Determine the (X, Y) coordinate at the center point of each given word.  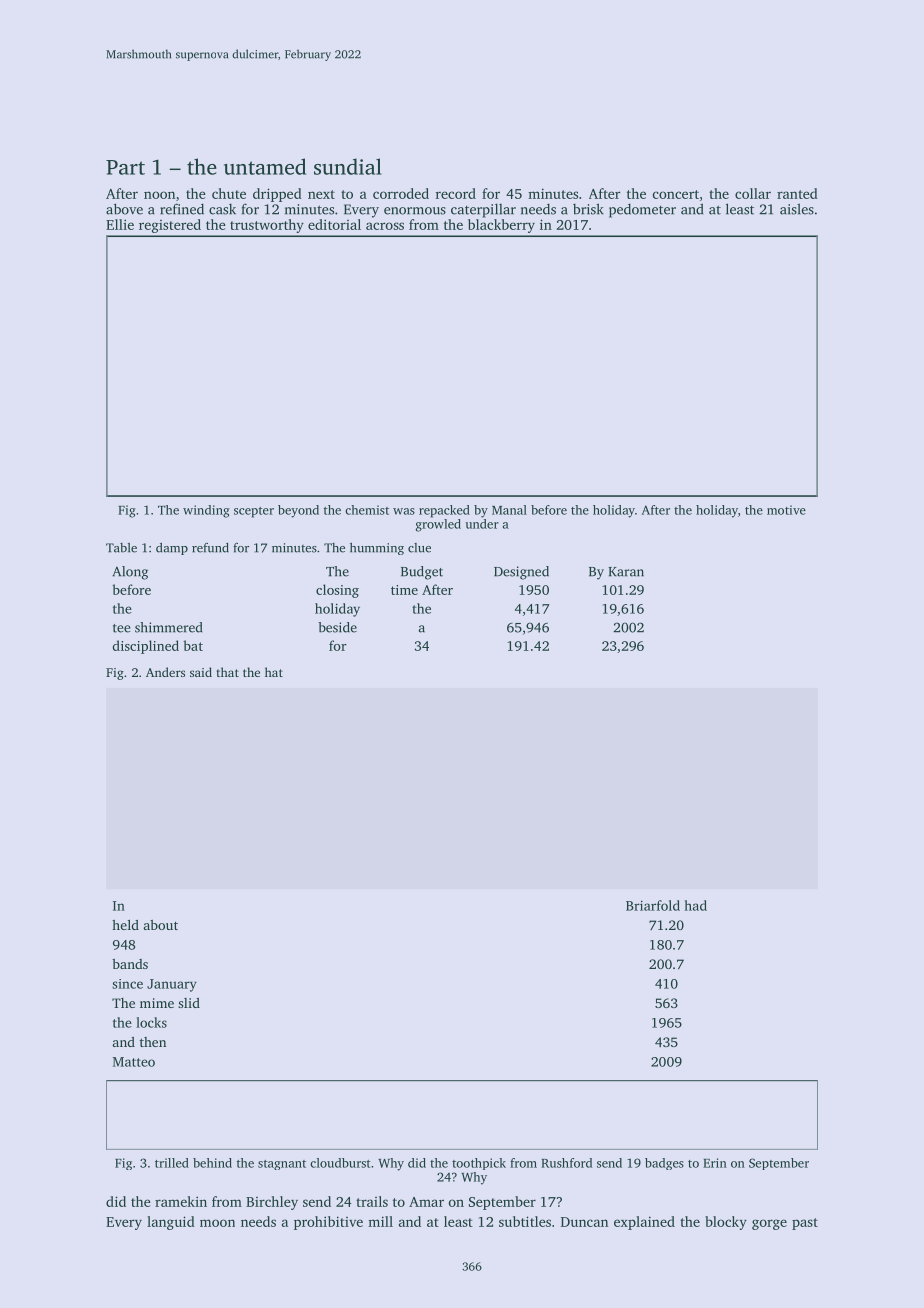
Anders (165, 672)
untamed (265, 166)
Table (121, 548)
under (482, 524)
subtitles (525, 1221)
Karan (626, 572)
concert (676, 194)
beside (337, 627)
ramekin (181, 1201)
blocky (726, 1223)
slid (189, 1003)
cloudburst (340, 1163)
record (456, 193)
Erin (715, 1163)
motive (786, 510)
